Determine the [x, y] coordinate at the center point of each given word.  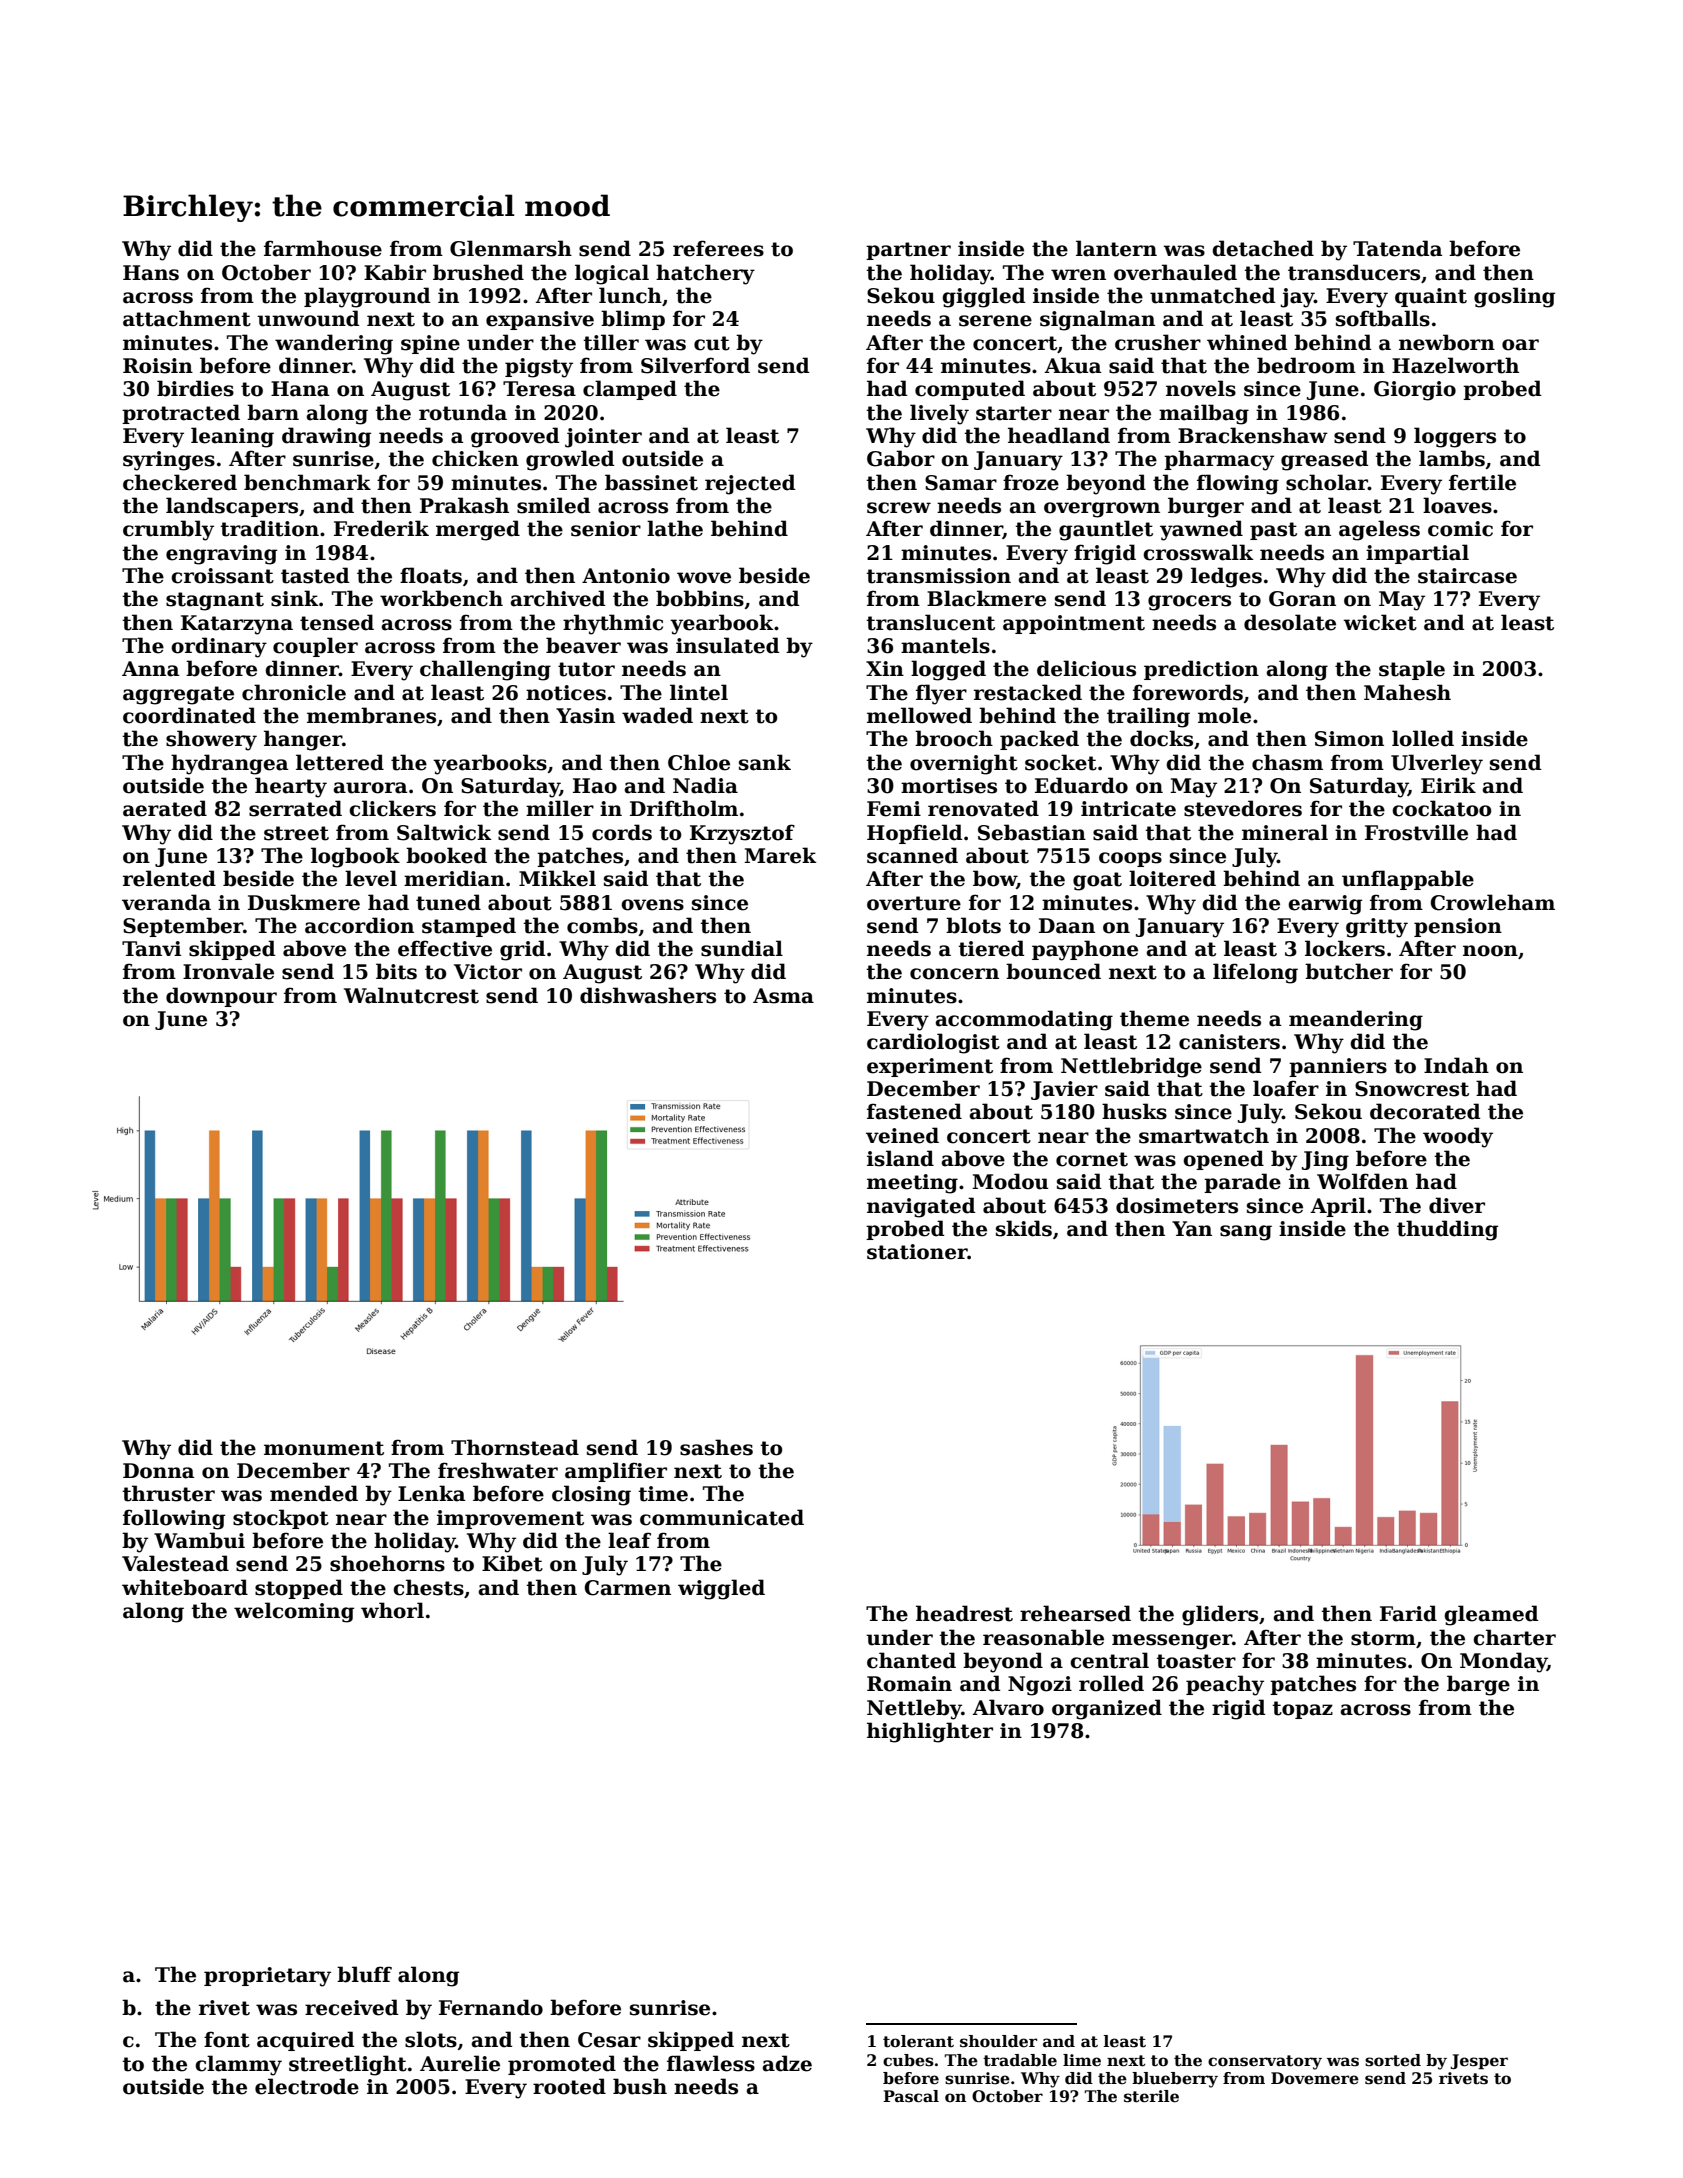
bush [640, 2086]
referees [718, 248]
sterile [1151, 2096]
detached [1263, 248]
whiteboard [185, 1587]
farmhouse [323, 248]
